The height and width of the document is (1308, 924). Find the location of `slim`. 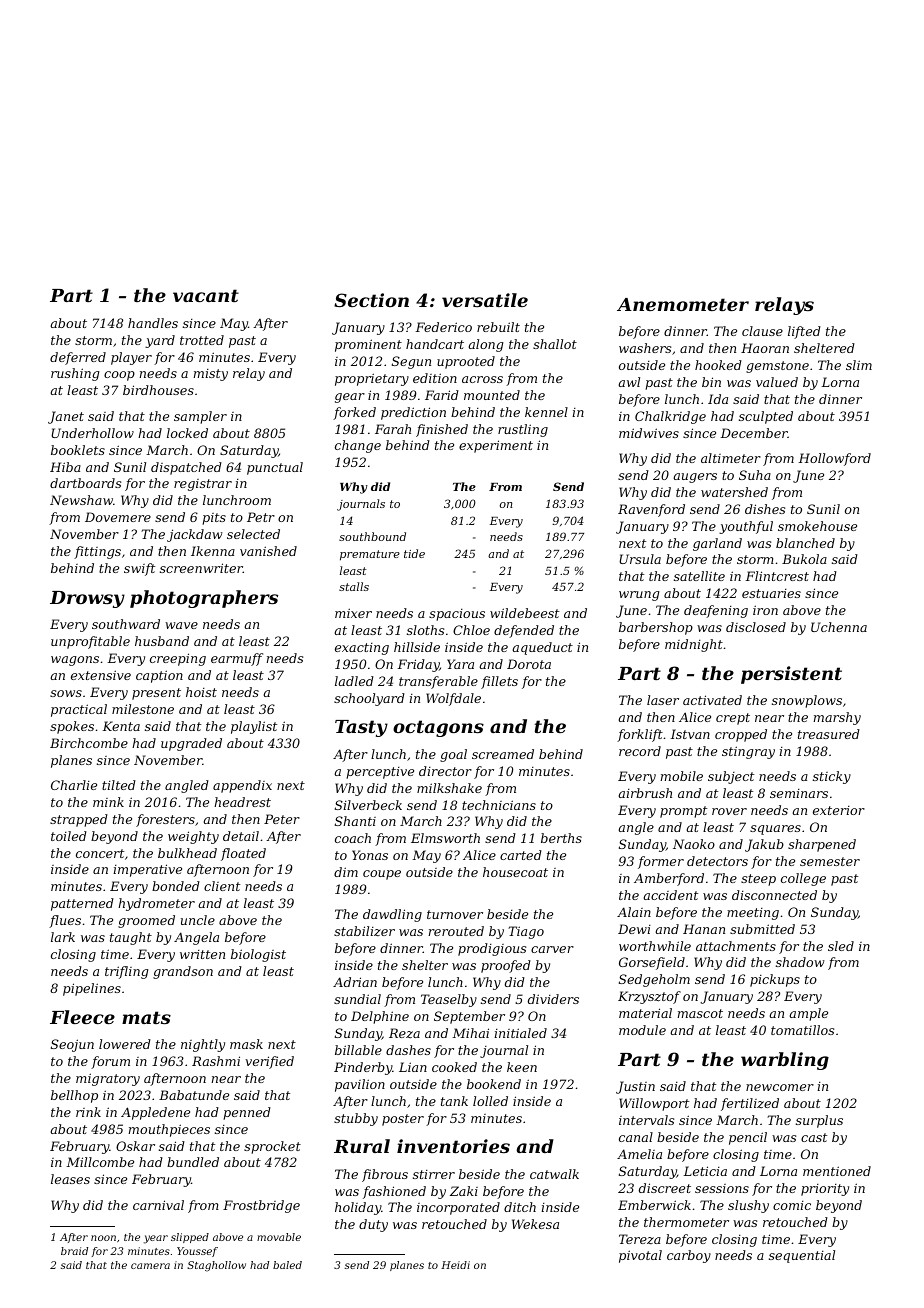

slim is located at coordinates (859, 365).
